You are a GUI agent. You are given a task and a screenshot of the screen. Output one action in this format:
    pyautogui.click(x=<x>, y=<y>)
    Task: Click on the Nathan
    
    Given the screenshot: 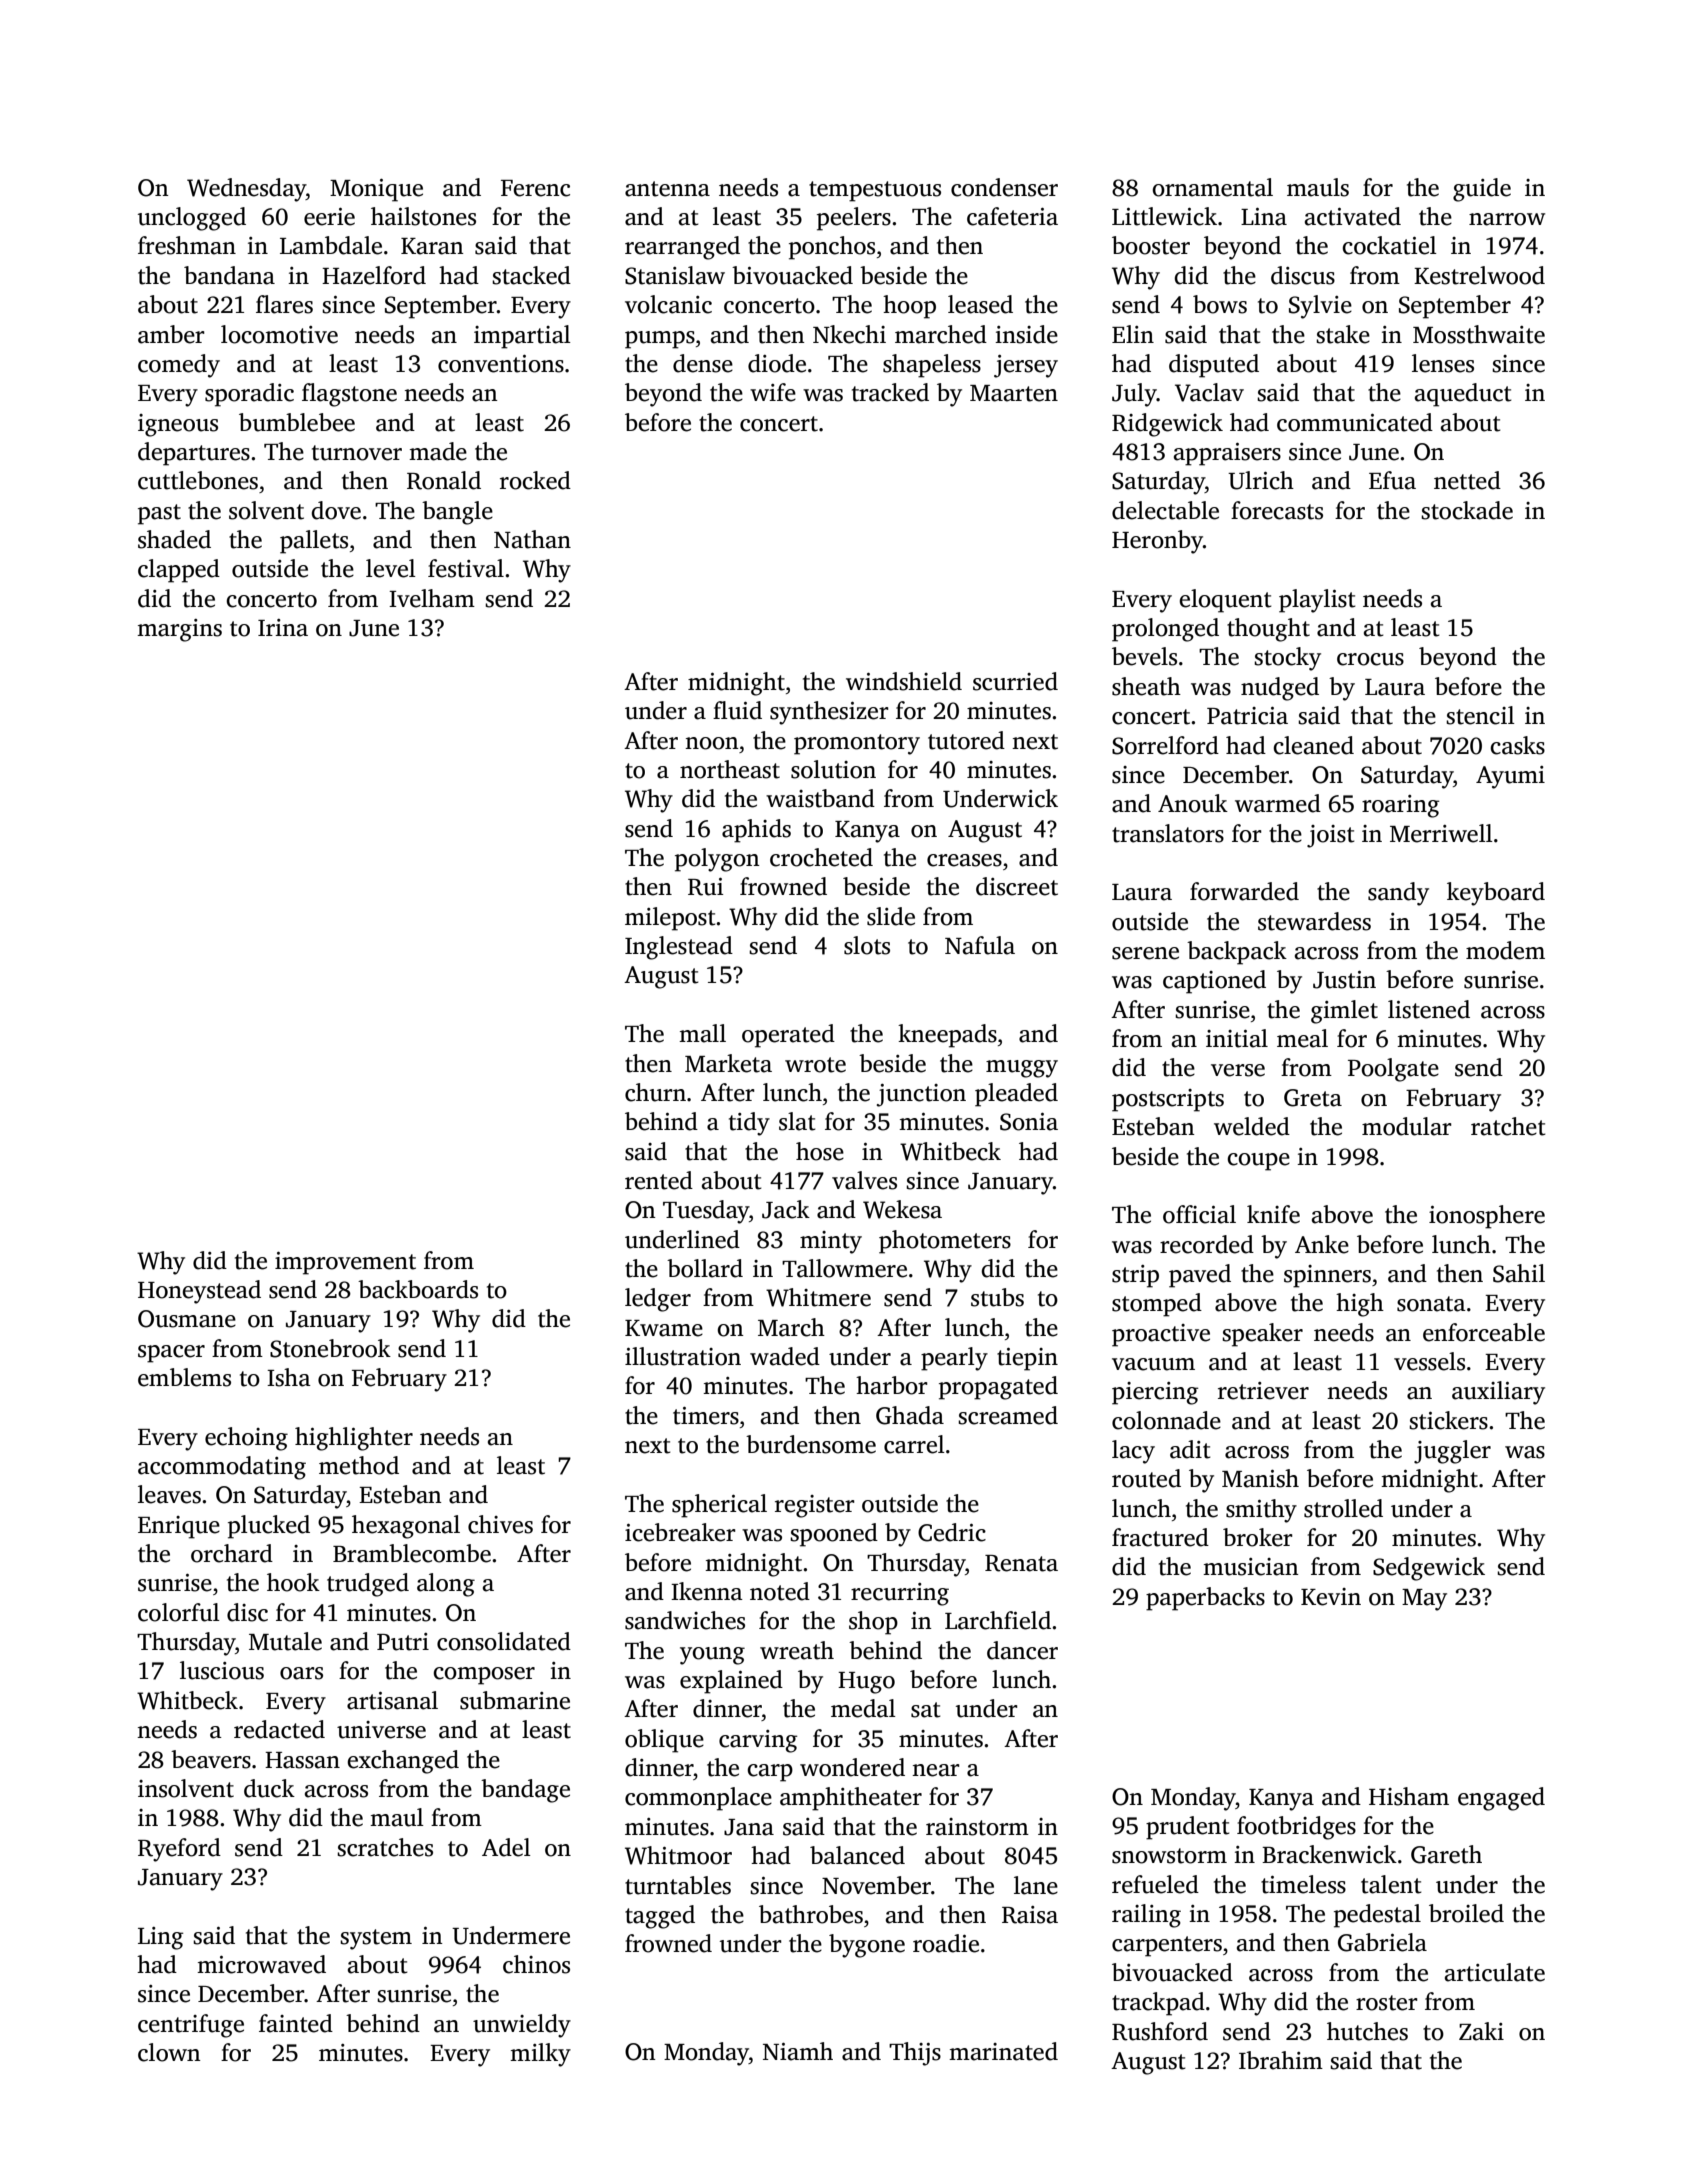 What is the action you would take?
    pyautogui.click(x=532, y=539)
